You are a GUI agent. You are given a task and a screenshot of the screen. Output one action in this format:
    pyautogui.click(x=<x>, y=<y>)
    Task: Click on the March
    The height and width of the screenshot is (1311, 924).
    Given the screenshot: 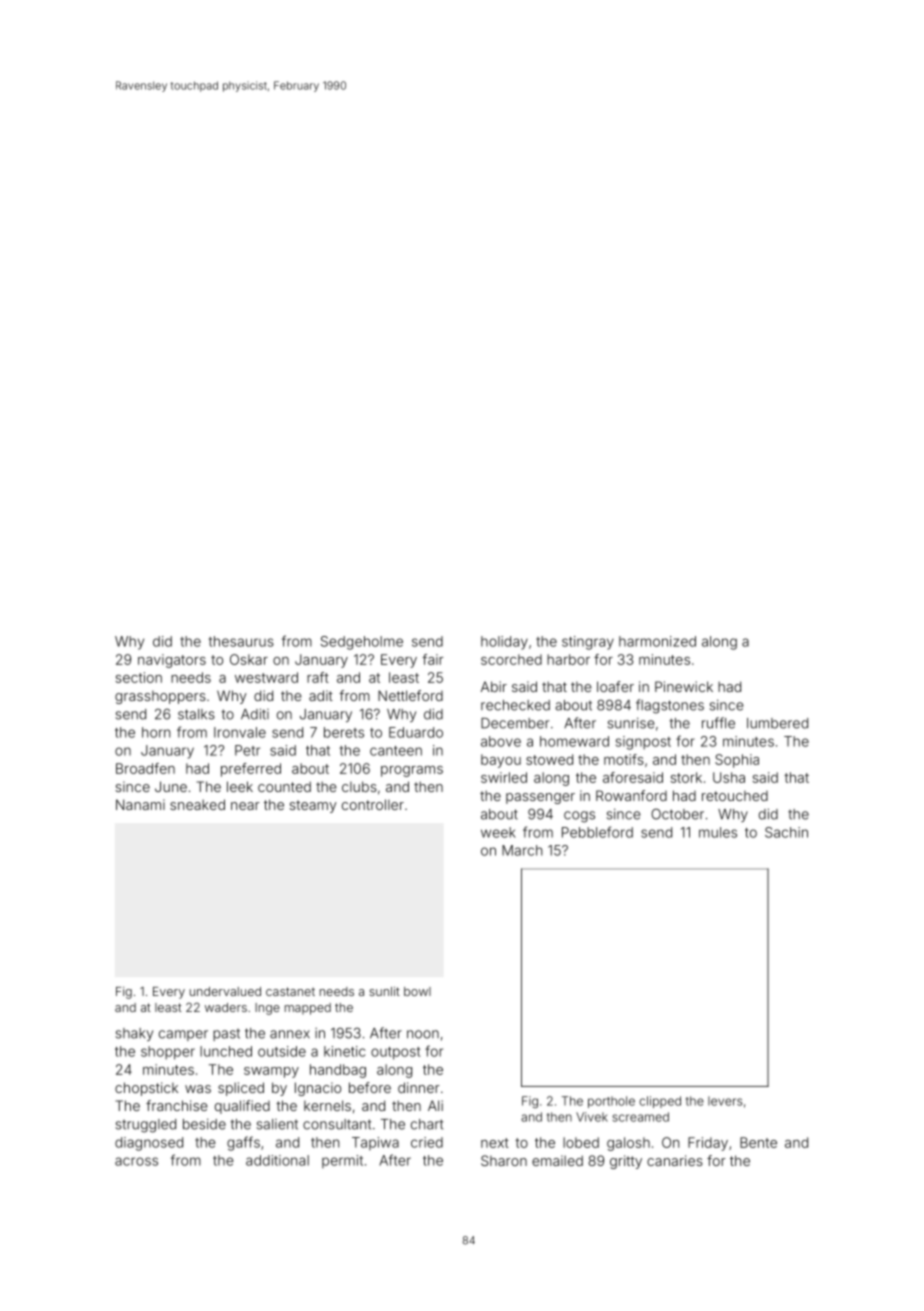 What is the action you would take?
    pyautogui.click(x=522, y=850)
